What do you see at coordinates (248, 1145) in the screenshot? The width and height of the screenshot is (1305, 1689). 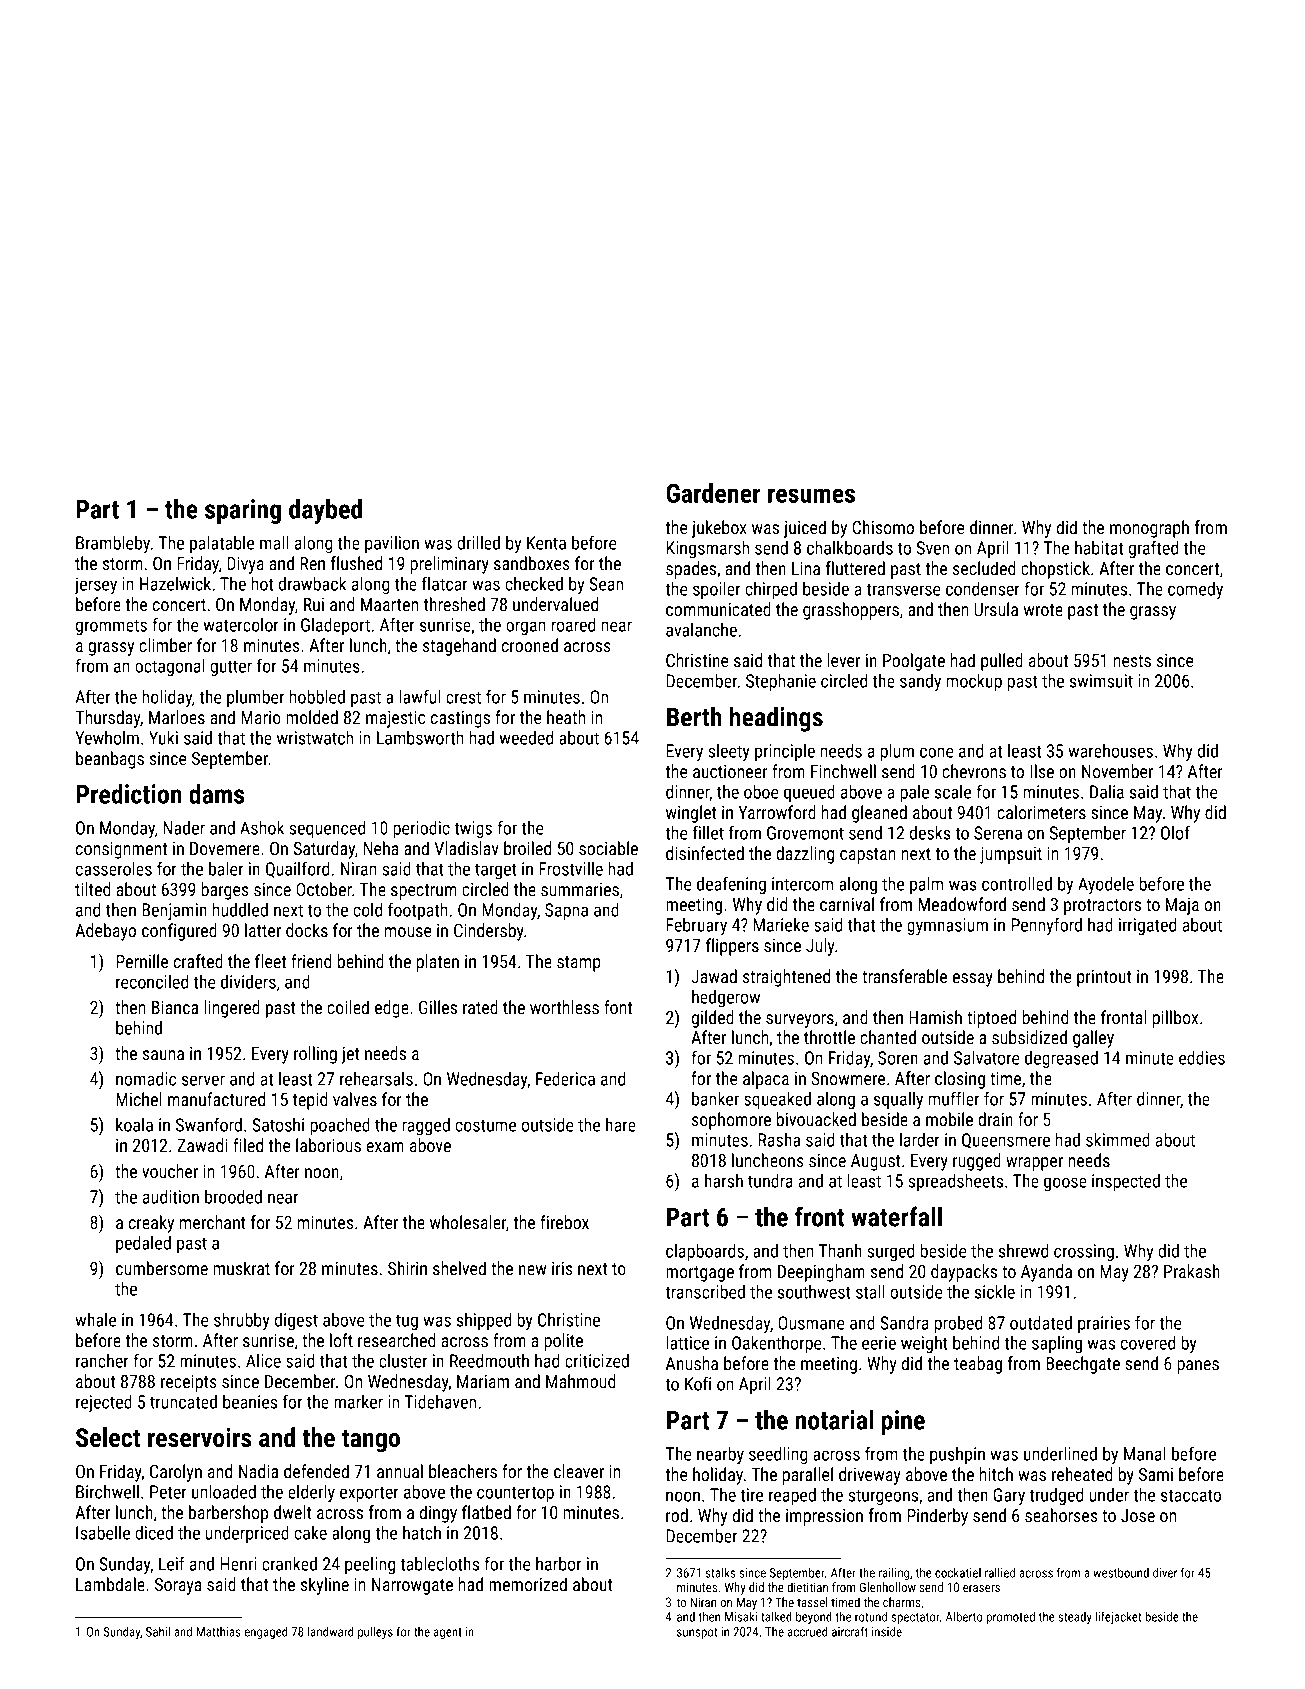 I see `filed` at bounding box center [248, 1145].
